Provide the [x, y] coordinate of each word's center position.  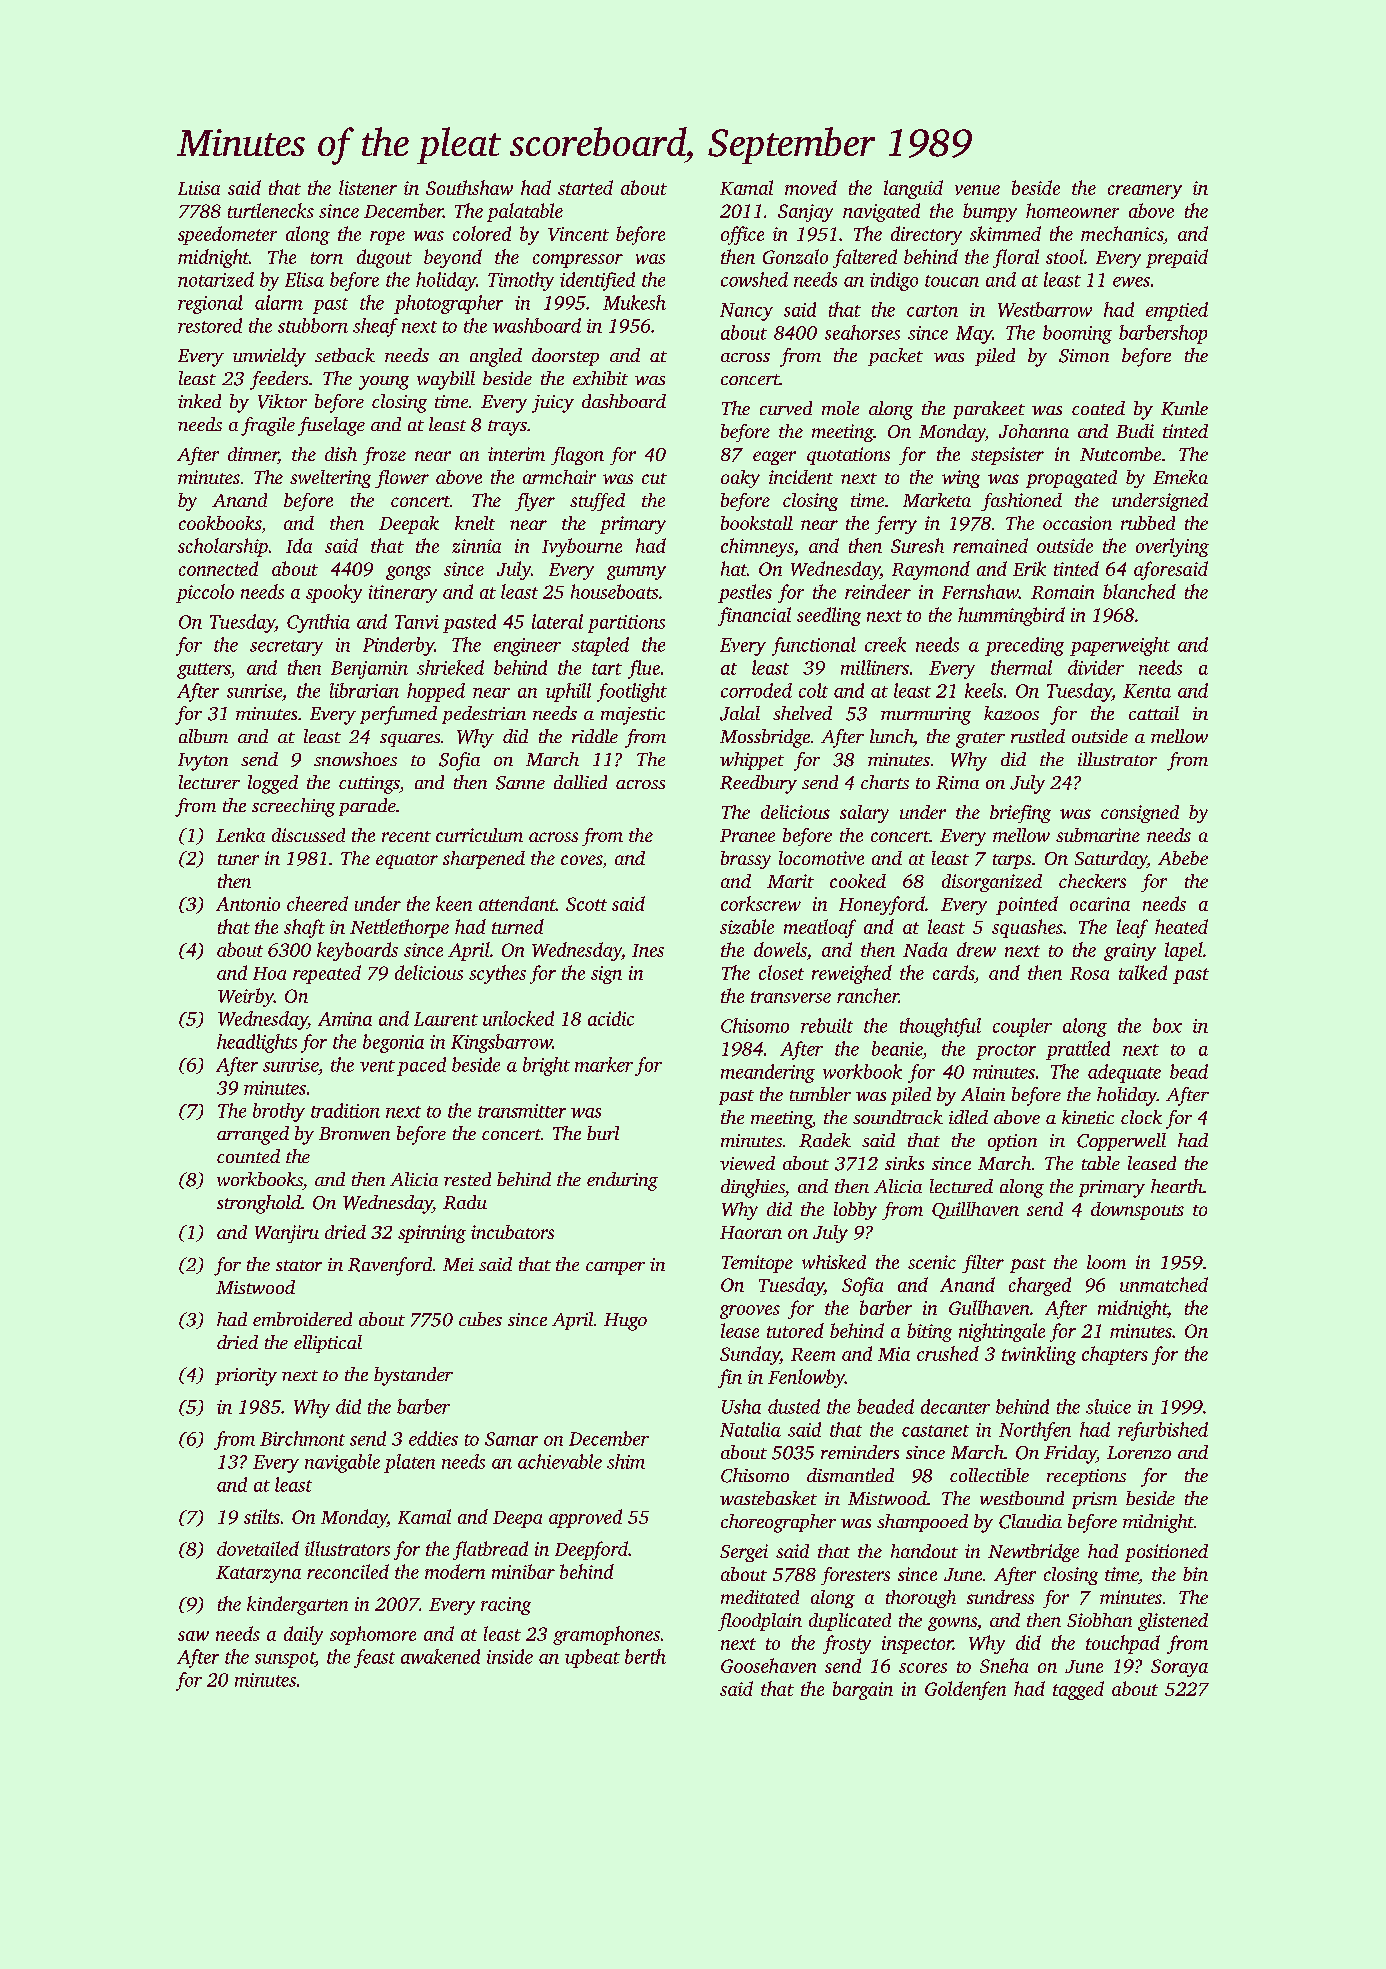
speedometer [227, 235]
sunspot [285, 1660]
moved [811, 187]
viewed [747, 1163]
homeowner [1072, 210]
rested [467, 1179]
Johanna [1034, 431]
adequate [1124, 1073]
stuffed [597, 502]
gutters [203, 671]
